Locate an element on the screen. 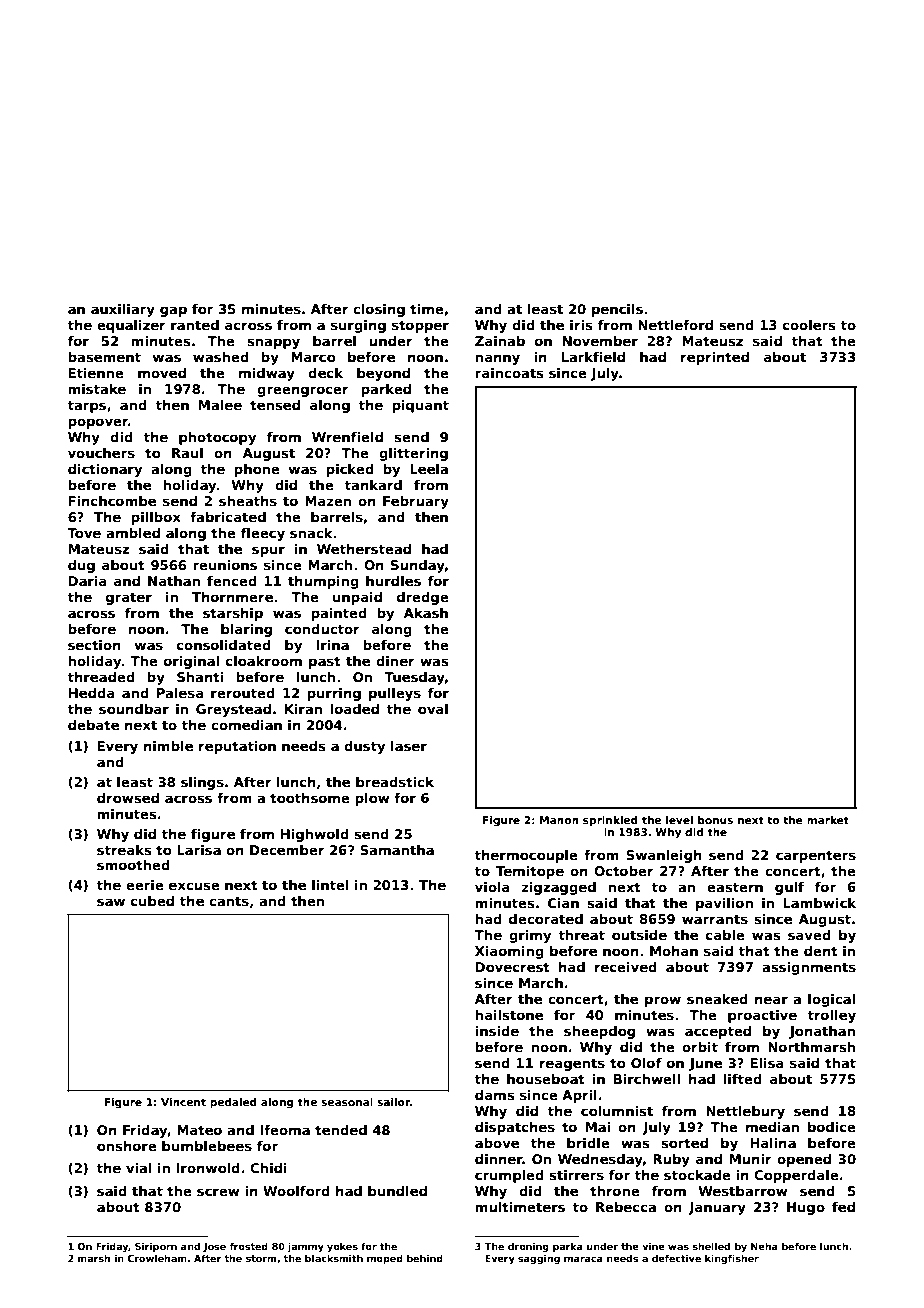  closing is located at coordinates (379, 310).
